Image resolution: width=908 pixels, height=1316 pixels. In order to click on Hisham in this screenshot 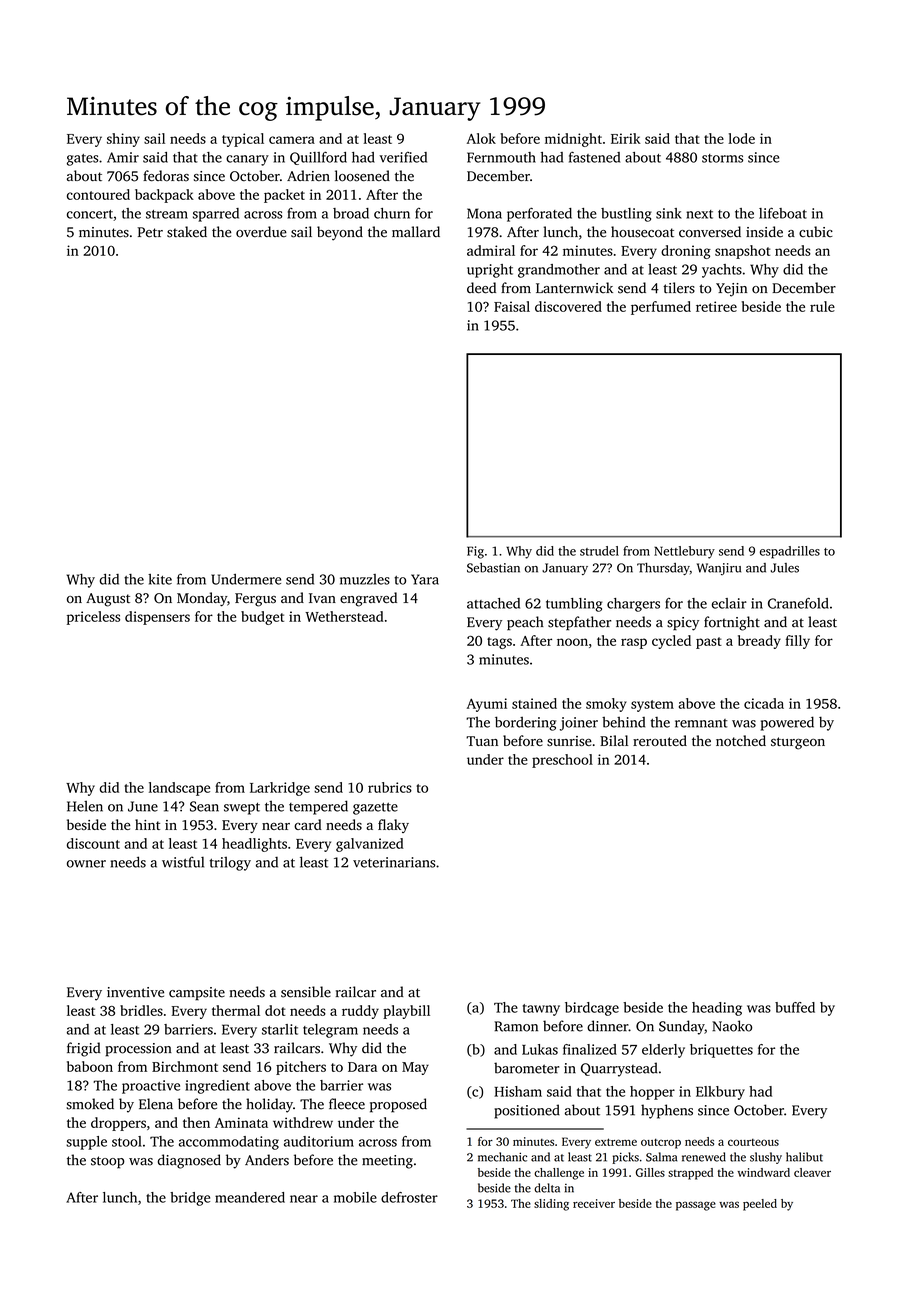, I will do `click(518, 1091)`.
